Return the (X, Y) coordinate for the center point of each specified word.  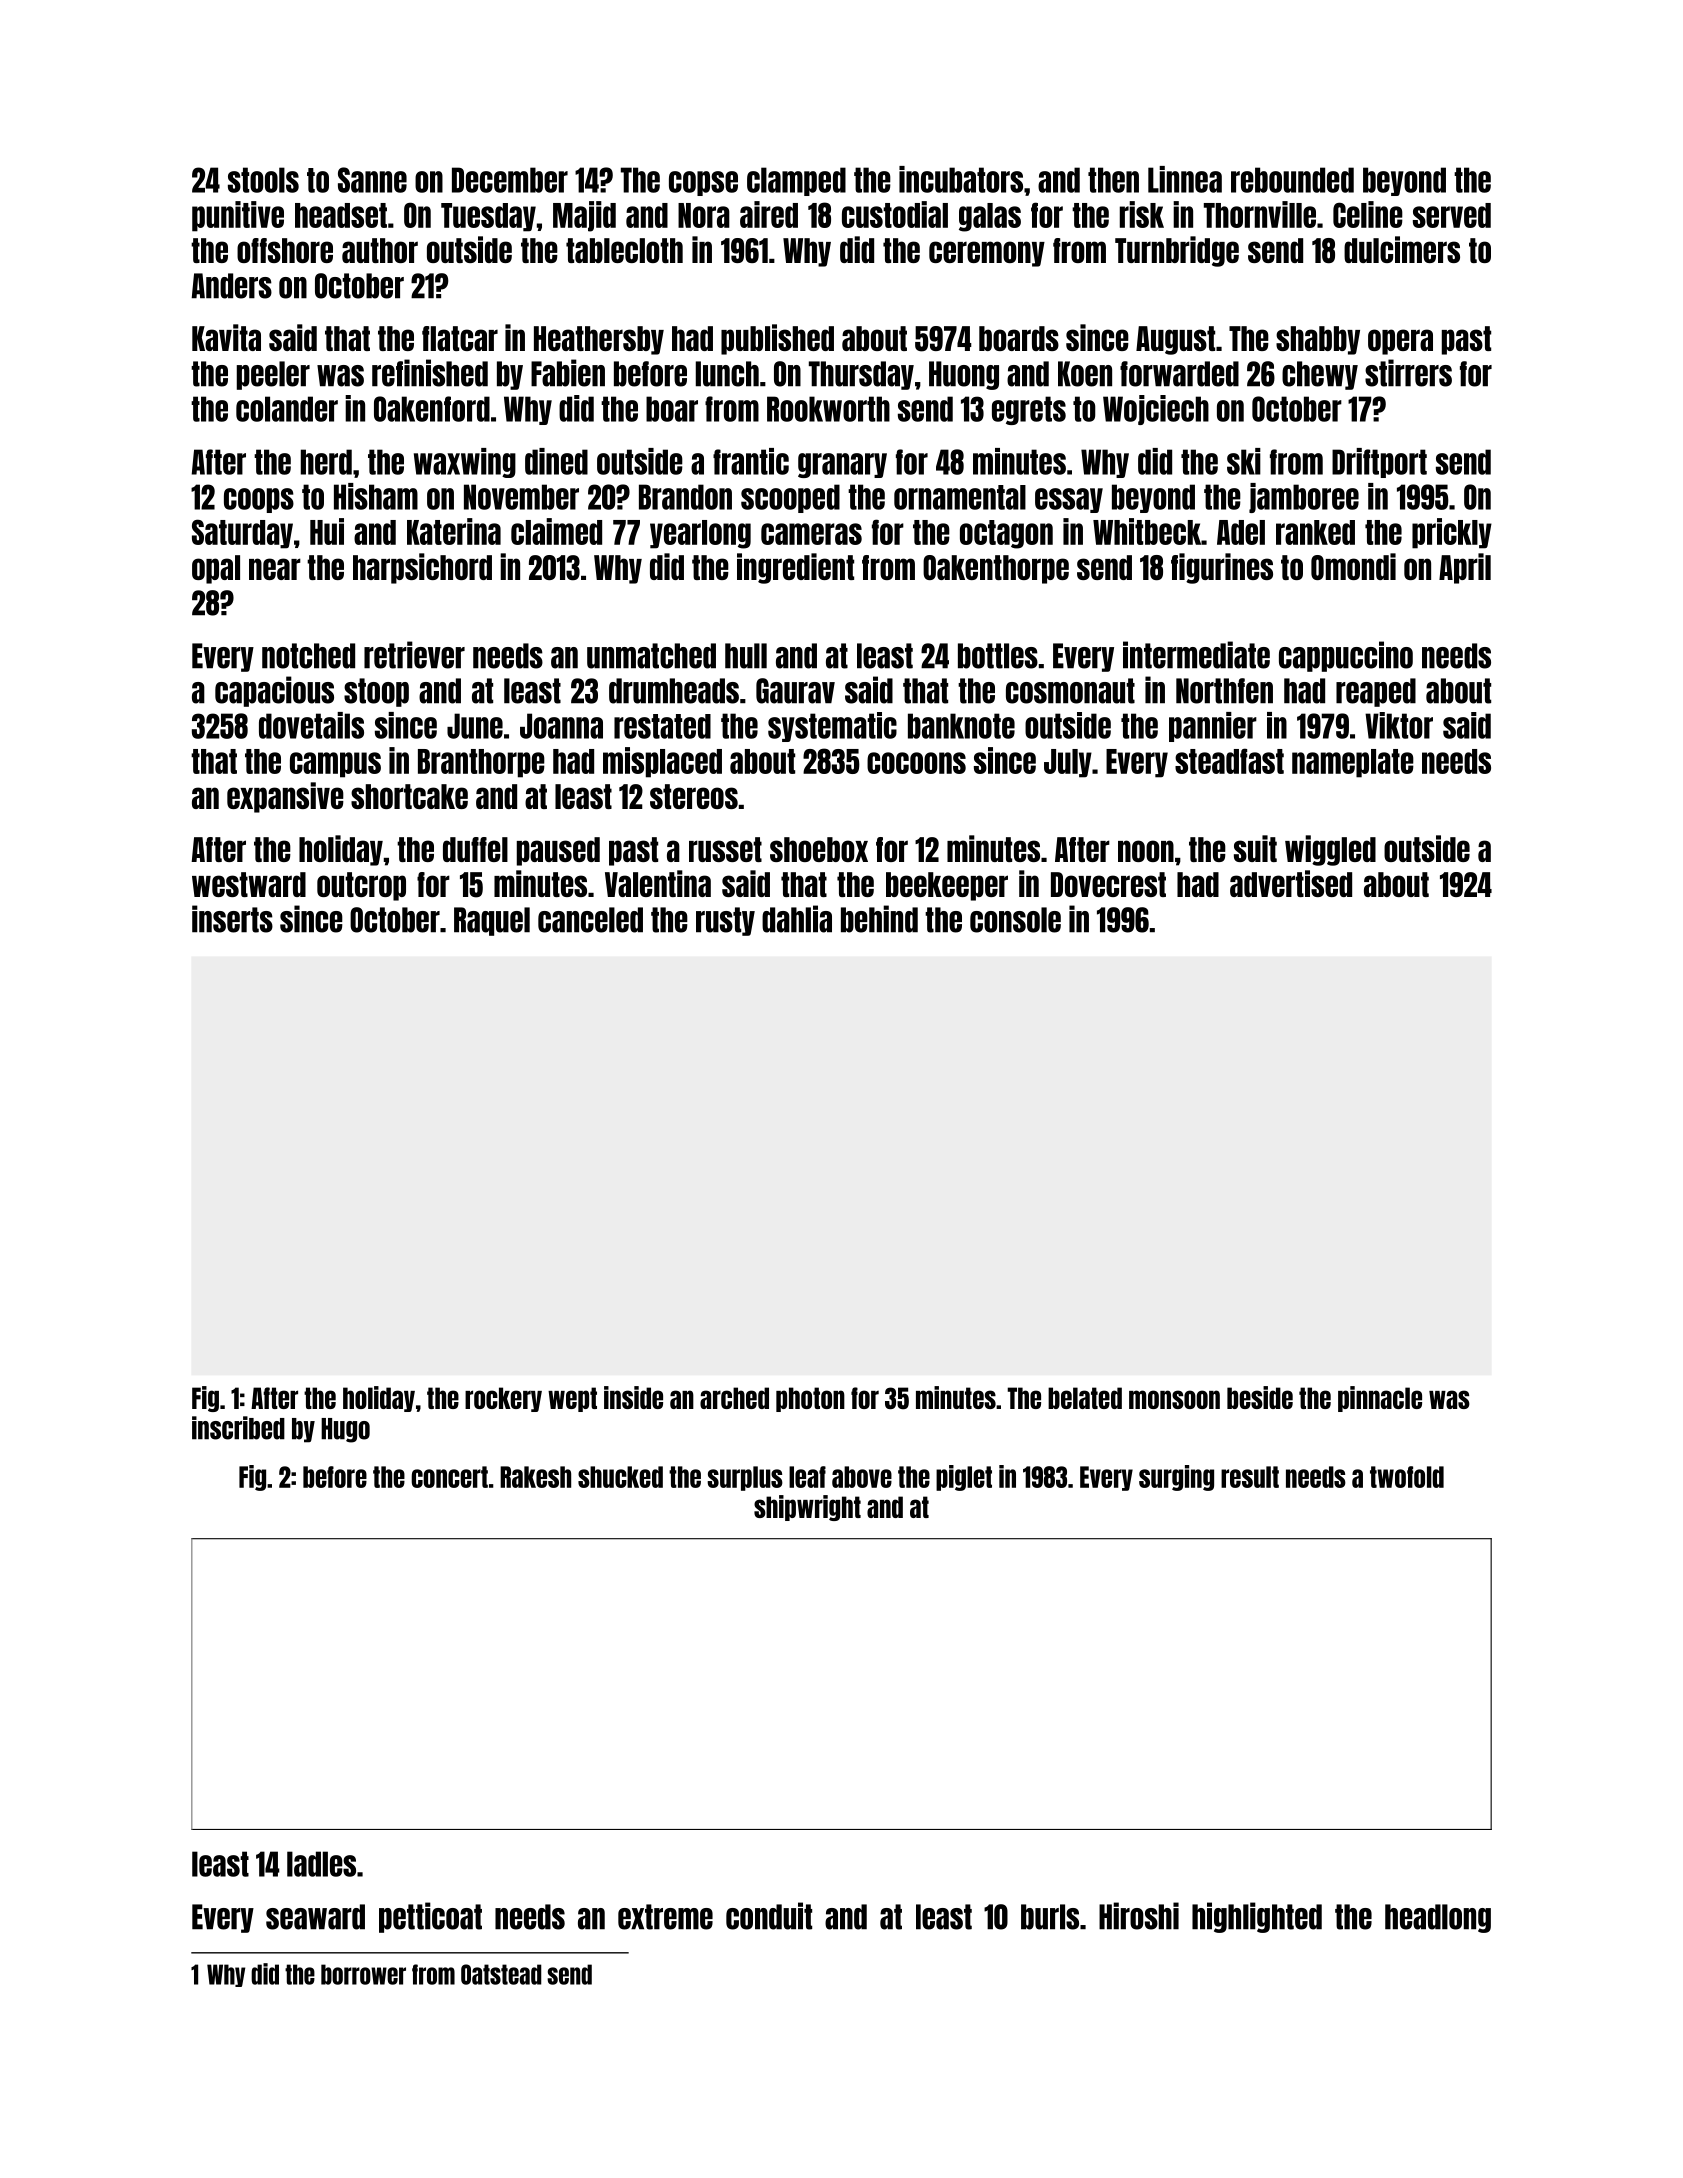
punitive (238, 216)
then (1113, 180)
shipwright (807, 1508)
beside (1260, 1397)
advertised (1291, 883)
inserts (232, 919)
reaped (1376, 692)
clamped (796, 181)
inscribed (238, 1428)
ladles (321, 1864)
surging (1176, 1478)
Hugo (345, 1430)
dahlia (797, 919)
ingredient (795, 568)
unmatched (651, 656)
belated (1085, 1398)
